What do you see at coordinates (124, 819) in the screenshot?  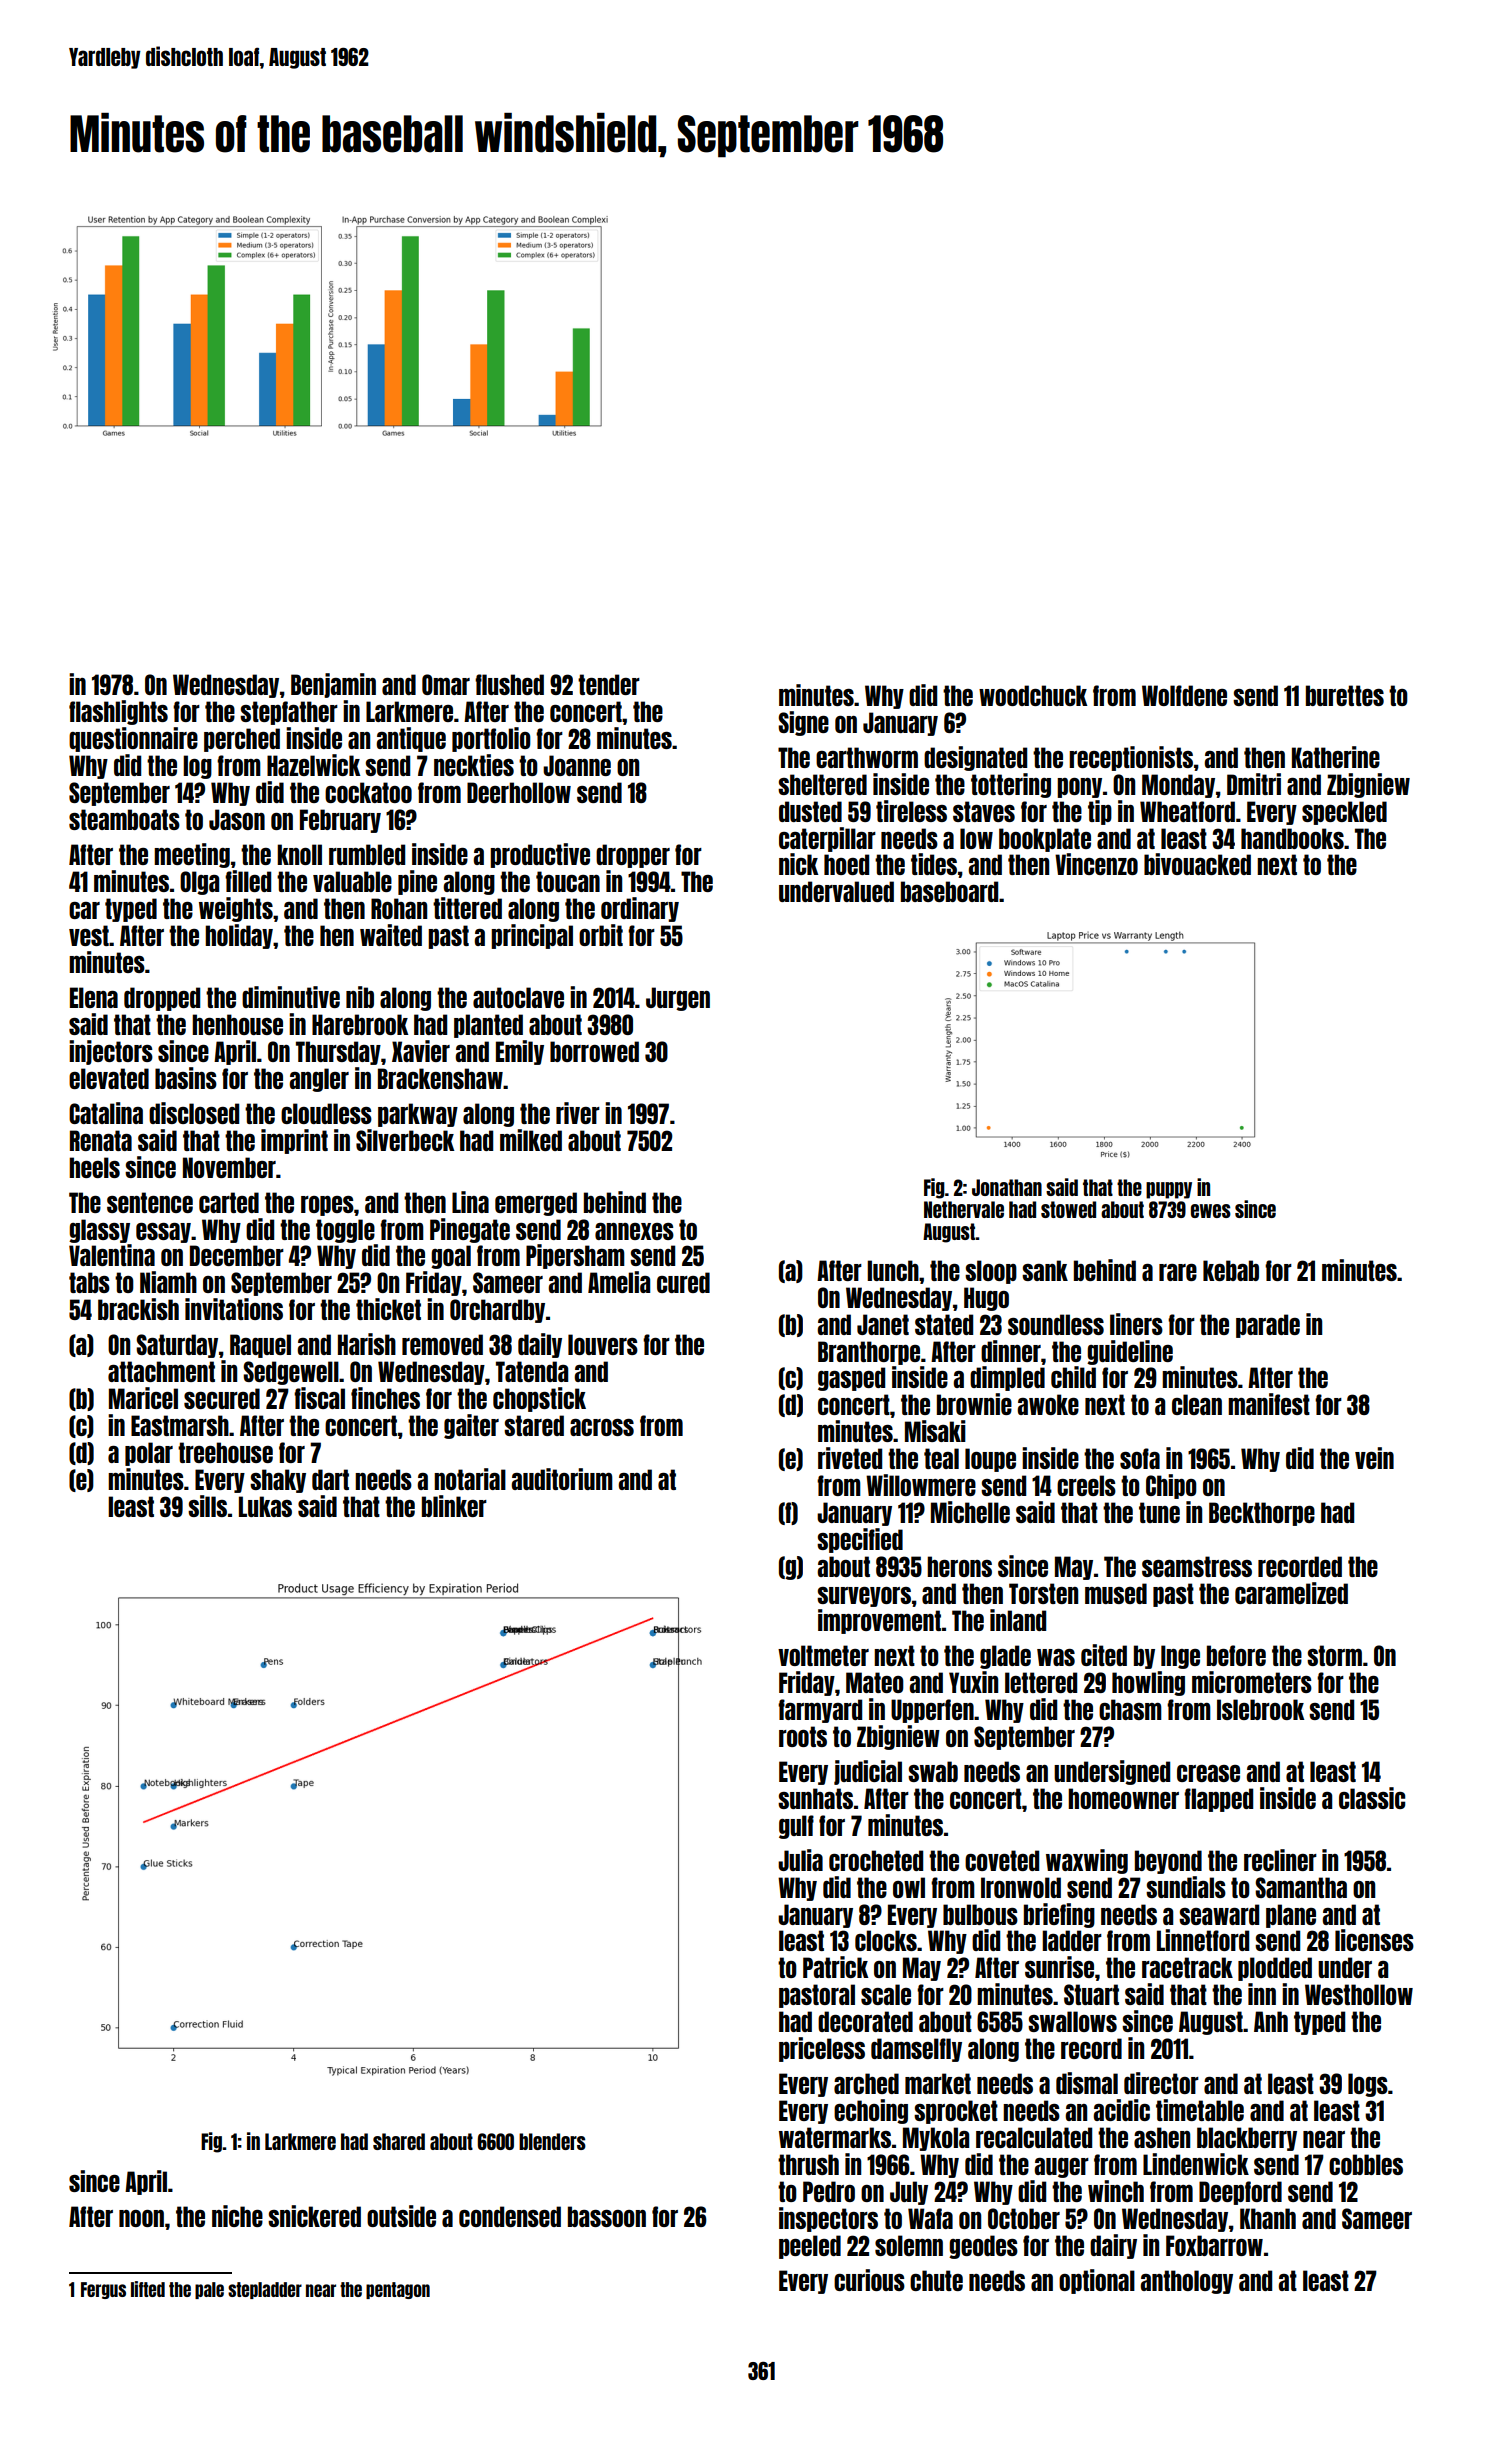 I see `steamboats` at bounding box center [124, 819].
